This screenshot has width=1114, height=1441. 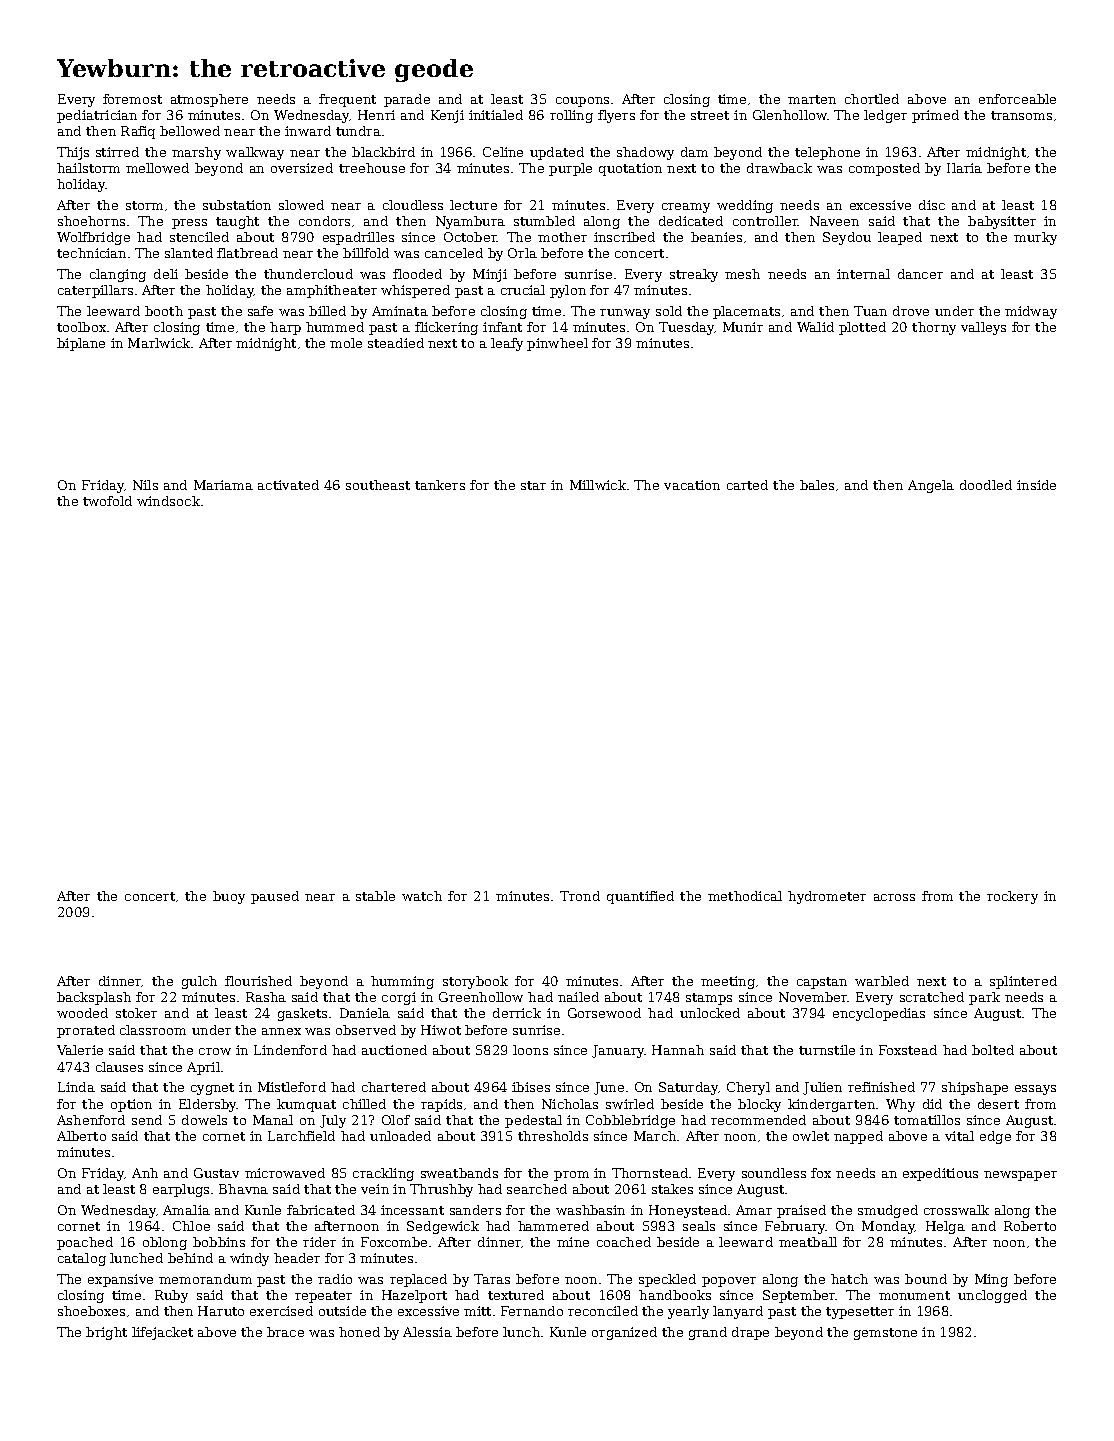 I want to click on Alessia, so click(x=427, y=1332).
